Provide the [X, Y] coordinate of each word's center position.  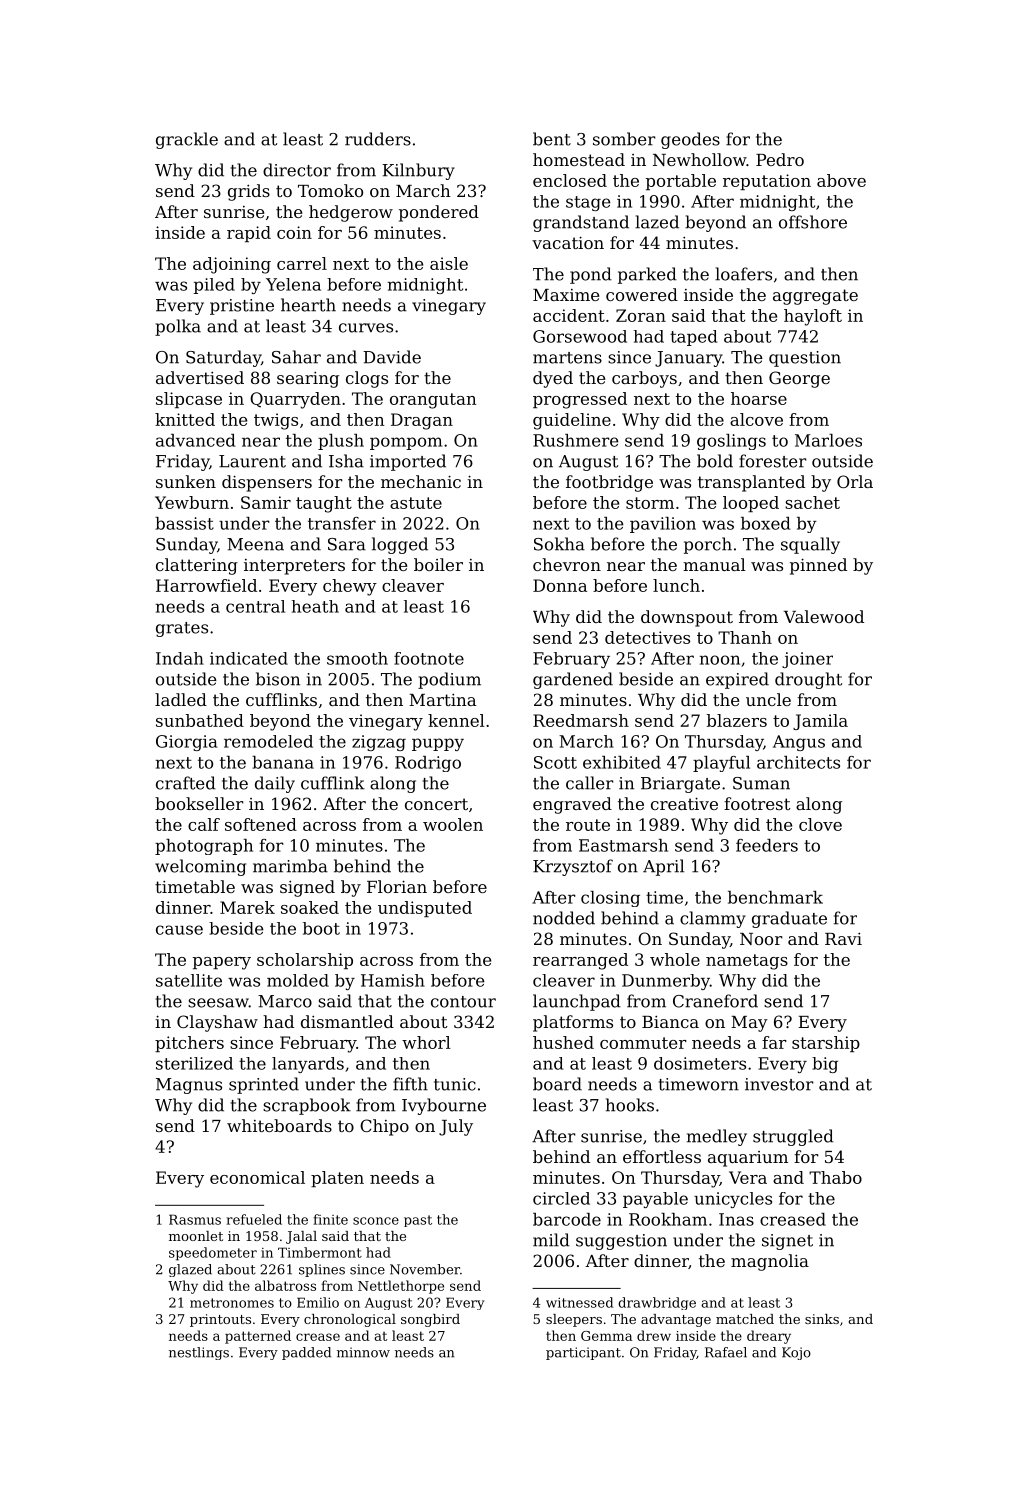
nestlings [199, 1353]
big [825, 1065]
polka [178, 327]
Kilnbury [418, 171]
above [841, 180]
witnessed [579, 1302]
